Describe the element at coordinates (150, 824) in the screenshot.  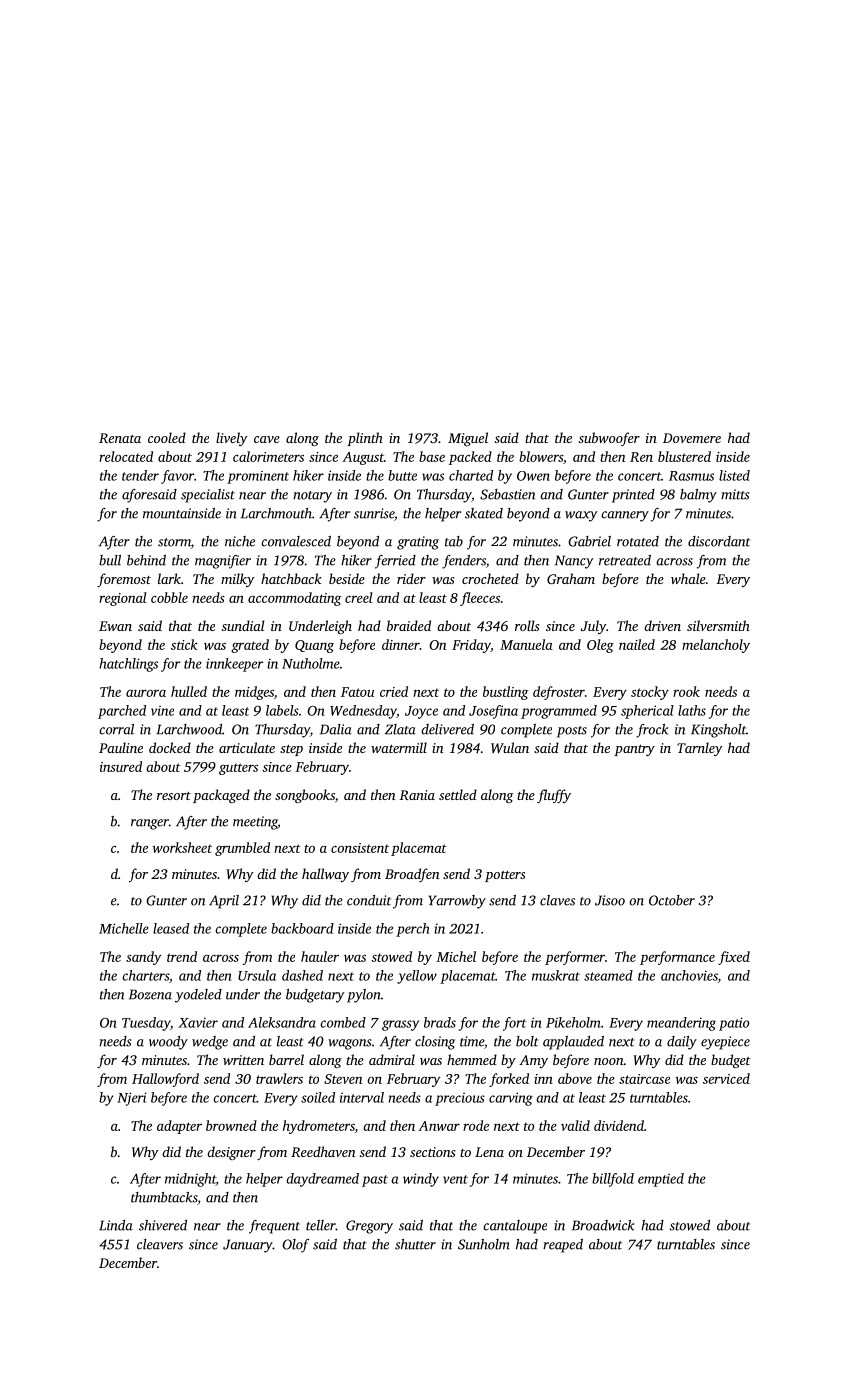
I see `ranger` at that location.
